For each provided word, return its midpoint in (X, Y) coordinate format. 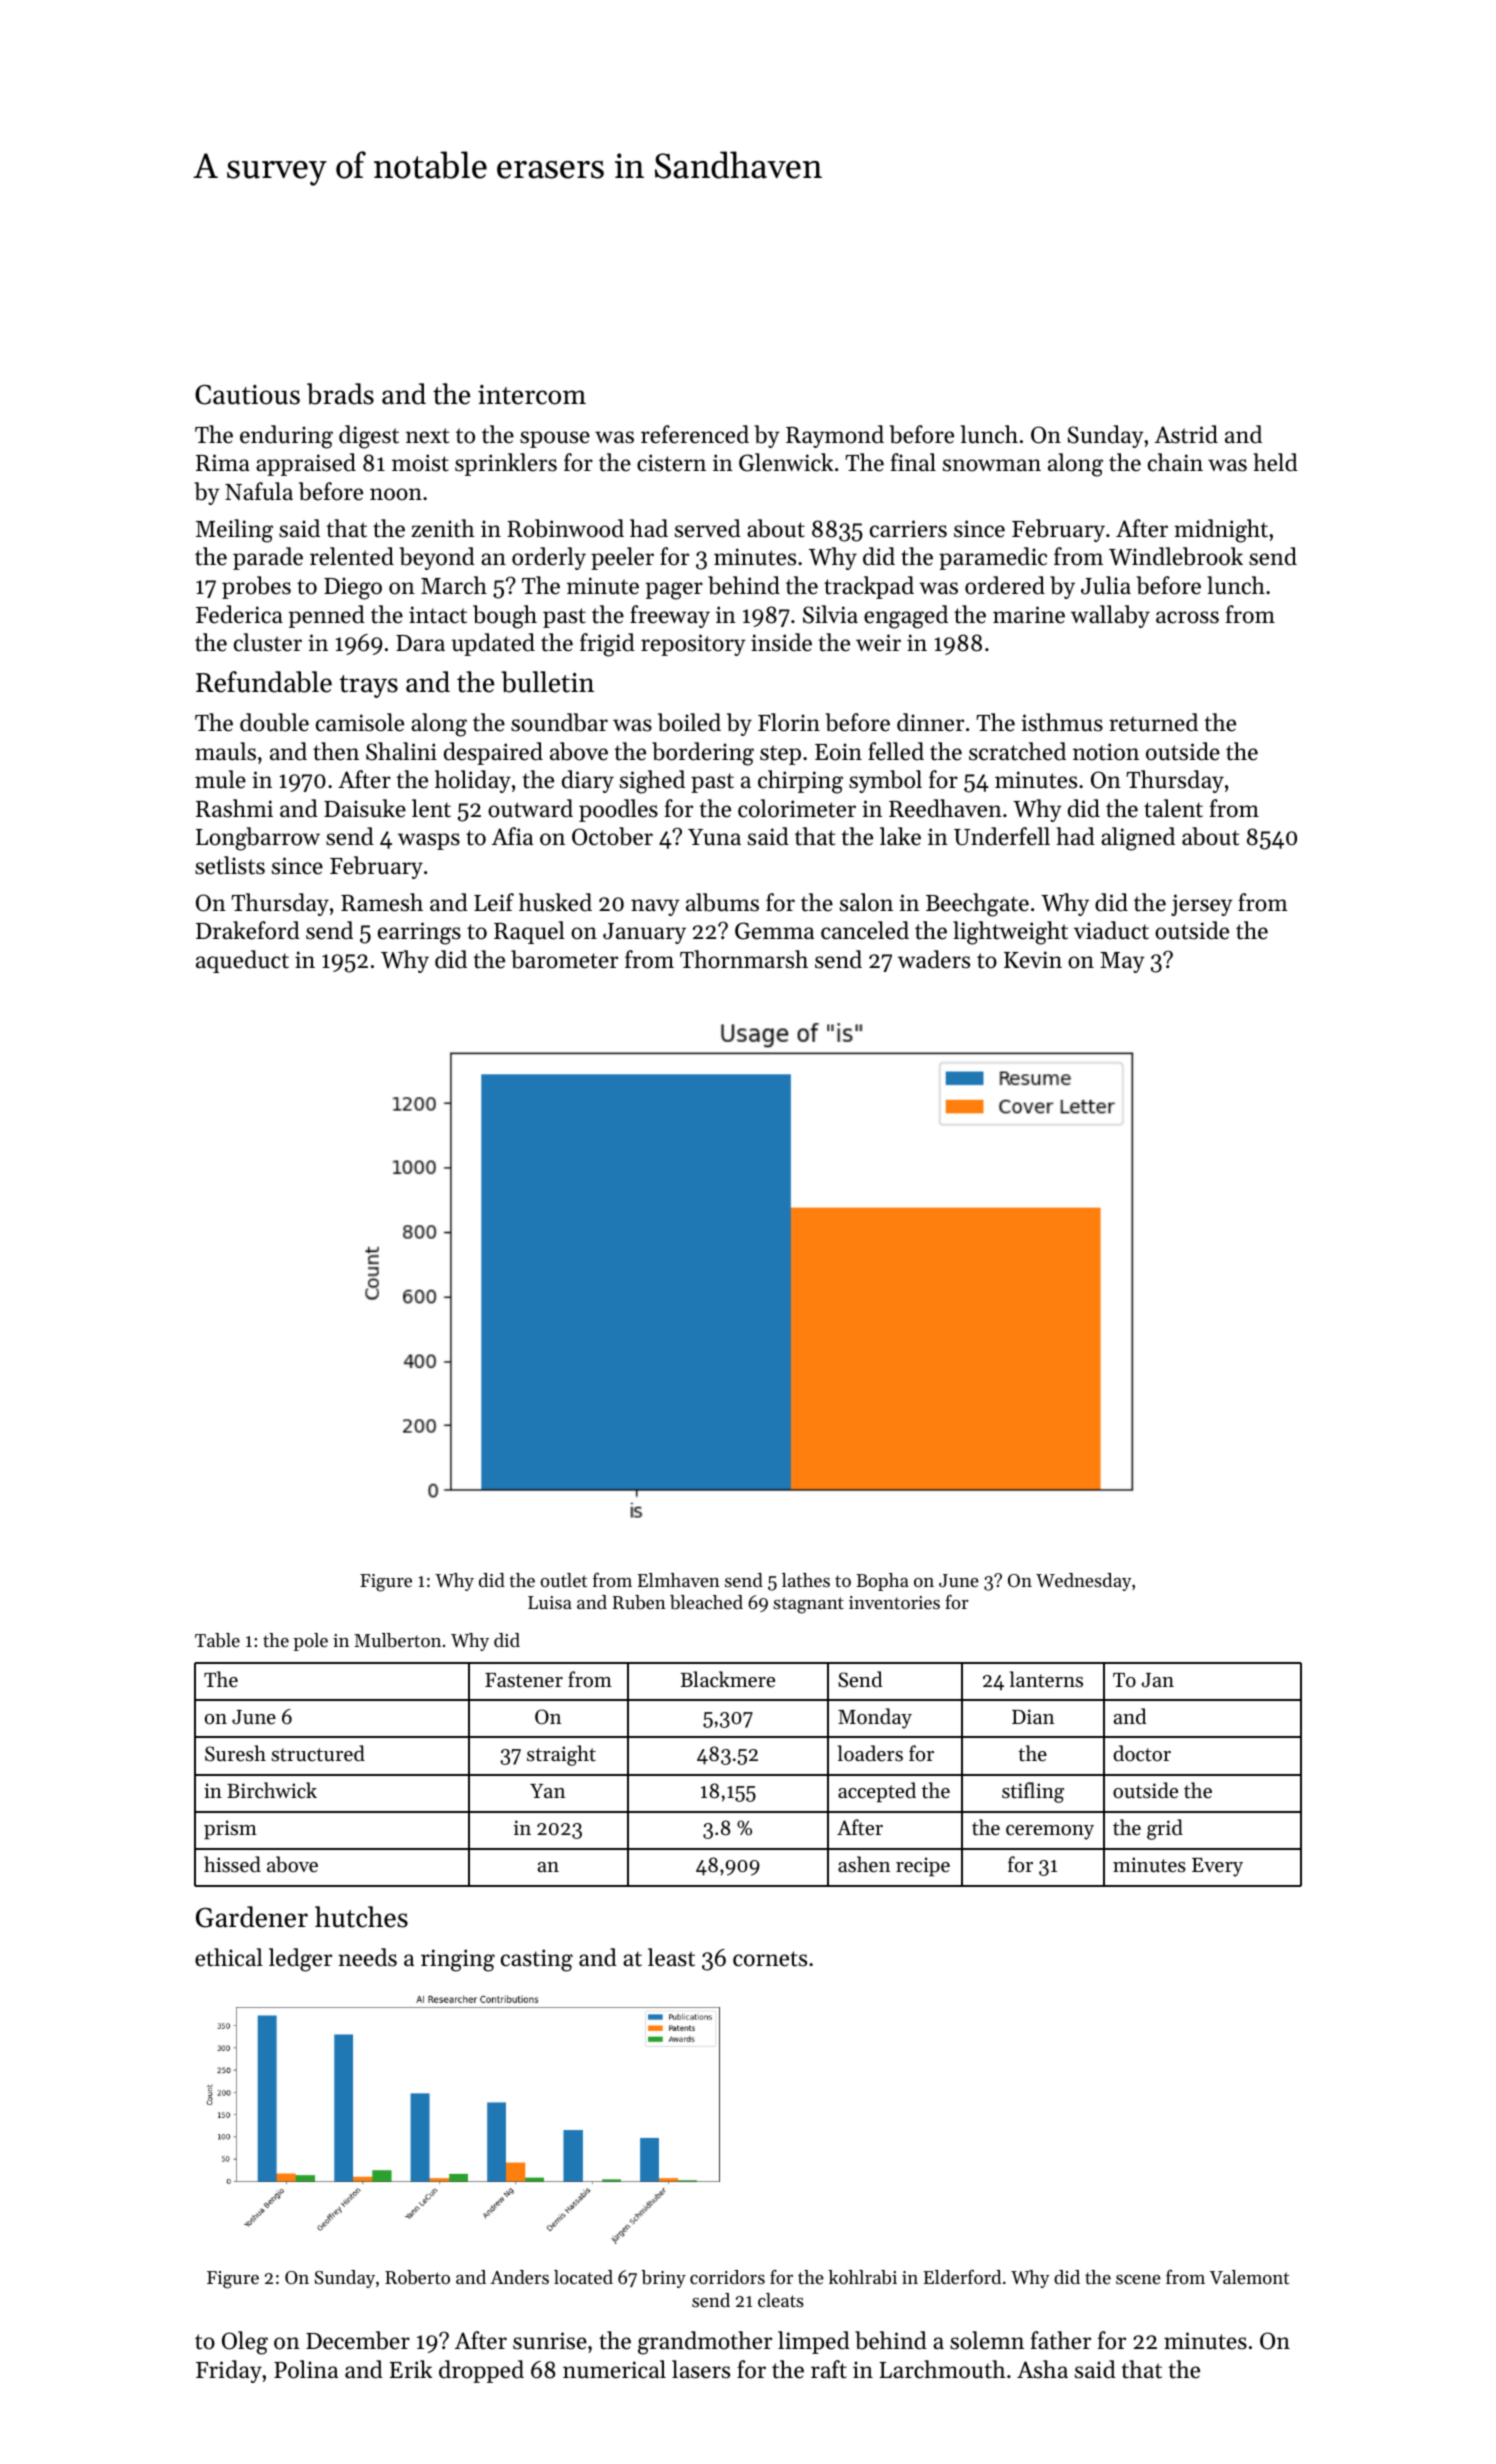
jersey (1202, 905)
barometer (564, 959)
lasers (701, 2369)
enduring (286, 437)
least (671, 1957)
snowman (992, 465)
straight (561, 1755)
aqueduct (242, 961)
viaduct (1111, 930)
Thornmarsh (744, 959)
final (913, 462)
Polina (306, 2369)
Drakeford (248, 930)
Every (1217, 1867)
